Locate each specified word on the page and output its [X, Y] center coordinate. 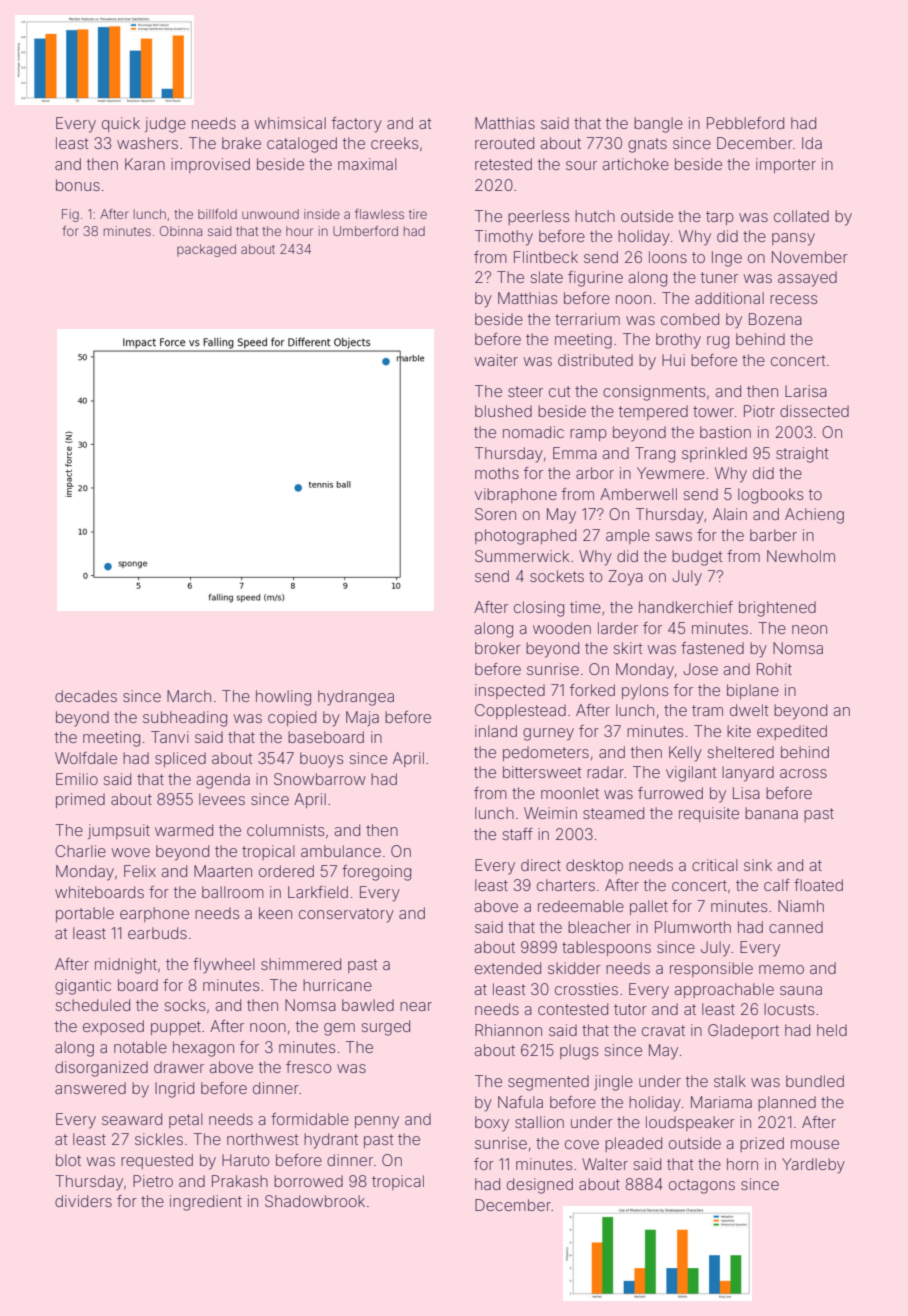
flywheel [224, 966]
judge [165, 125]
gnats [647, 145]
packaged [206, 250]
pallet [649, 907]
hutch [595, 216]
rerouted [504, 143]
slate [547, 277]
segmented [548, 1083]
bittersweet [542, 772]
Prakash [240, 1181]
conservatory [346, 915]
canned [796, 927]
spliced [180, 759]
